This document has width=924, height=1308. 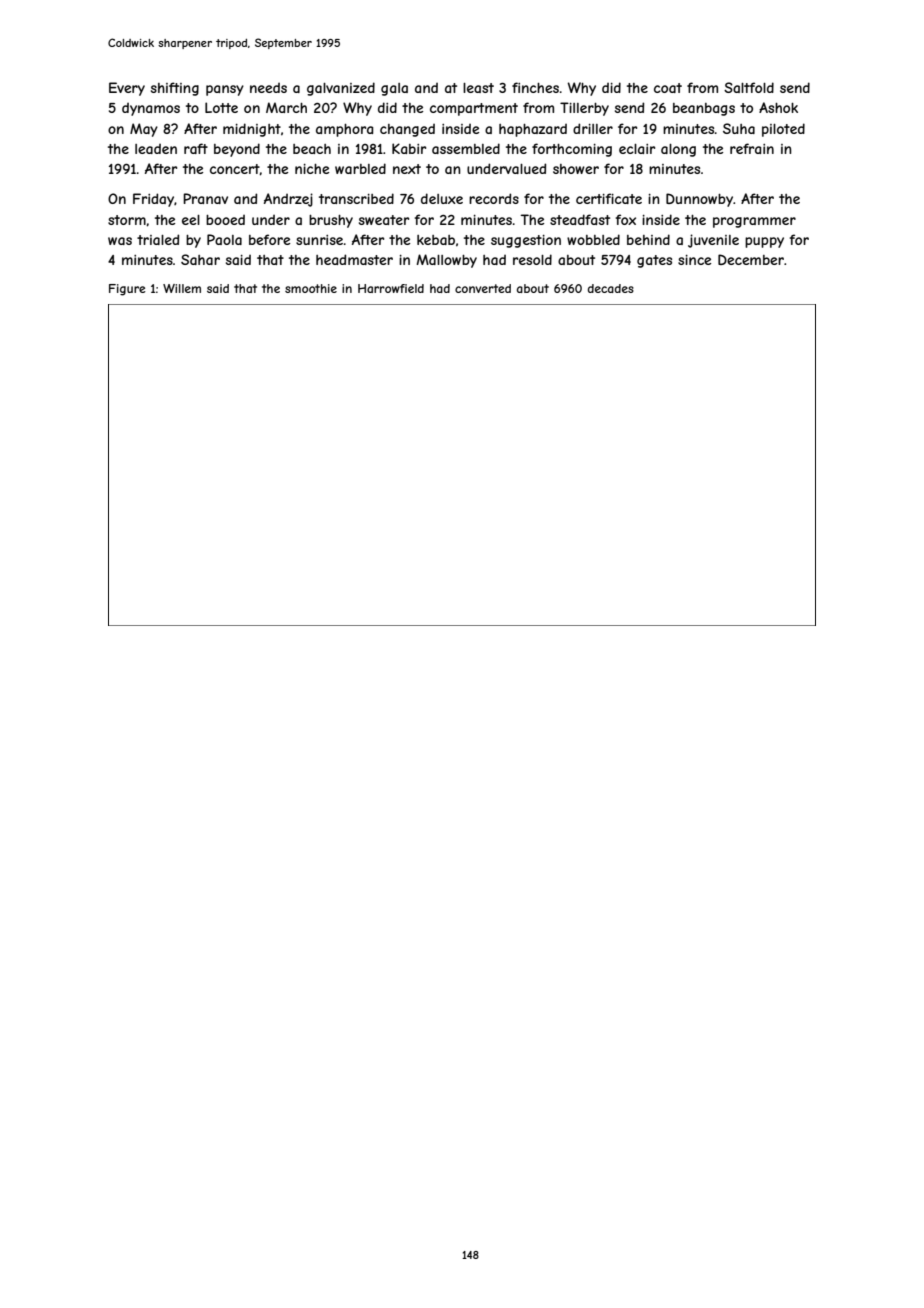 What do you see at coordinates (151, 109) in the document?
I see `dynamos` at bounding box center [151, 109].
